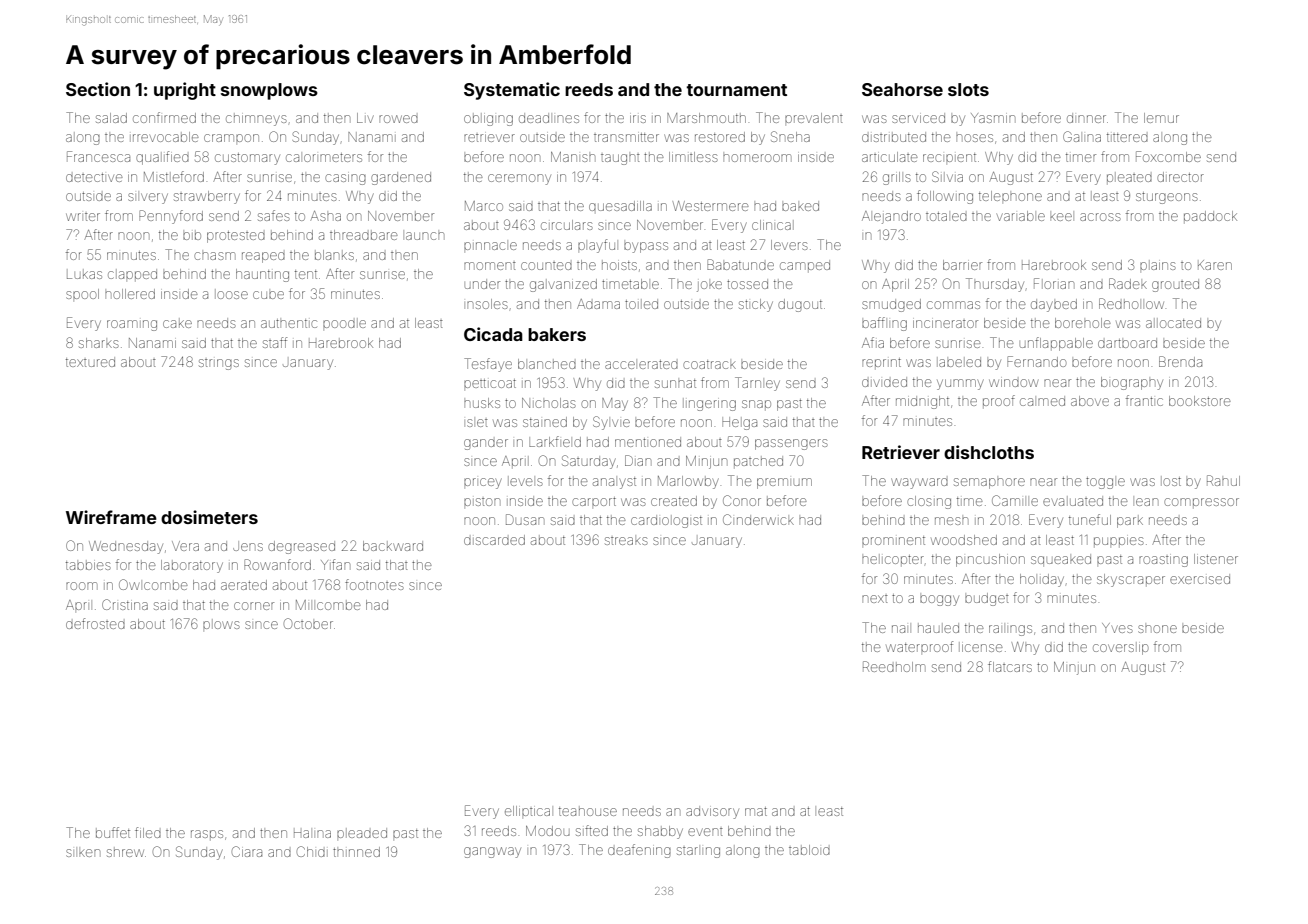 This screenshot has width=1308, height=924. I want to click on dosimeters, so click(209, 517).
